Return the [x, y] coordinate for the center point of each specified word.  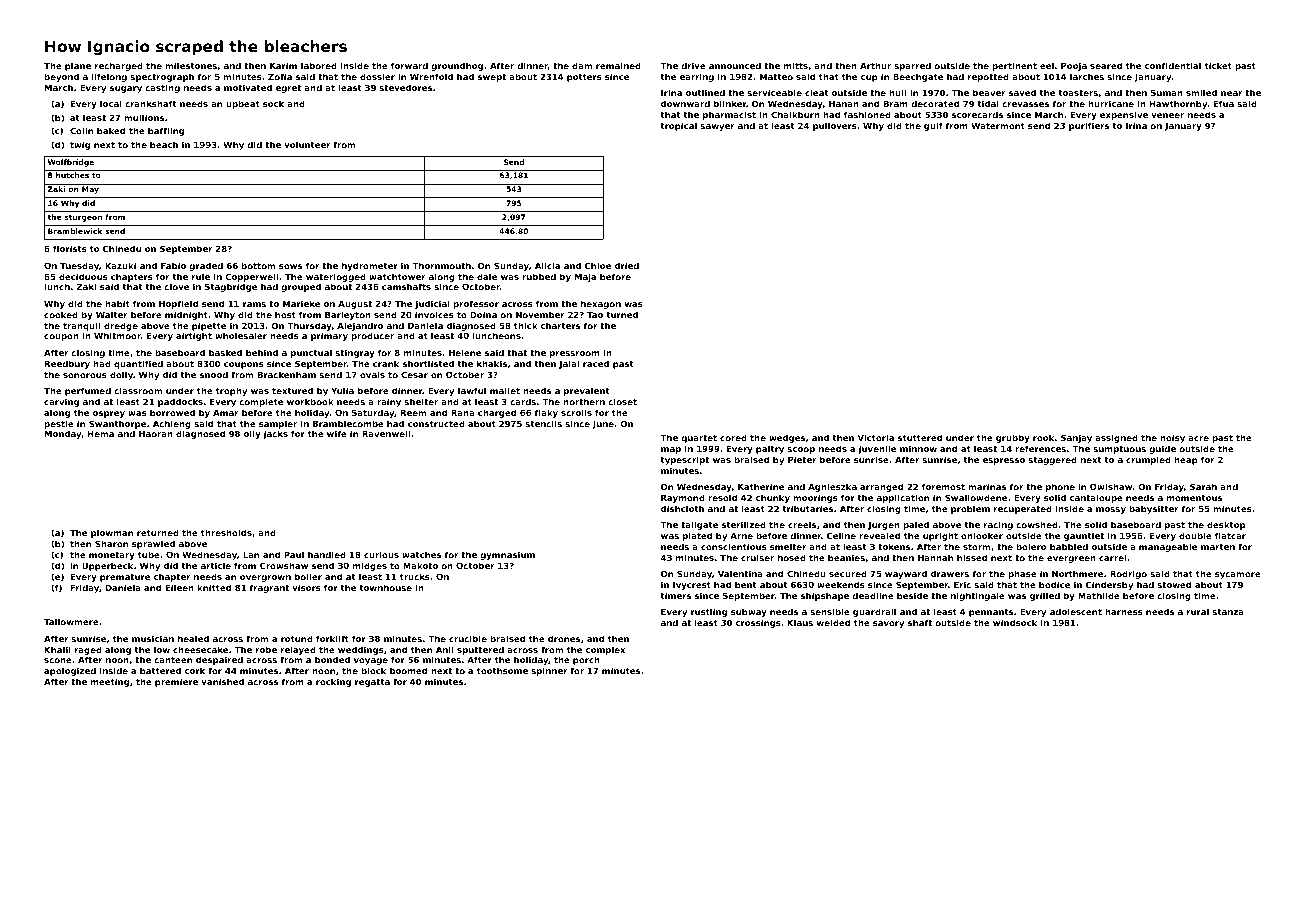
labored [319, 65]
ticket [1218, 65]
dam [582, 65]
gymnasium [507, 555]
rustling [709, 612]
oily [252, 434]
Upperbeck [107, 566]
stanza [1228, 612]
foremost [943, 486]
